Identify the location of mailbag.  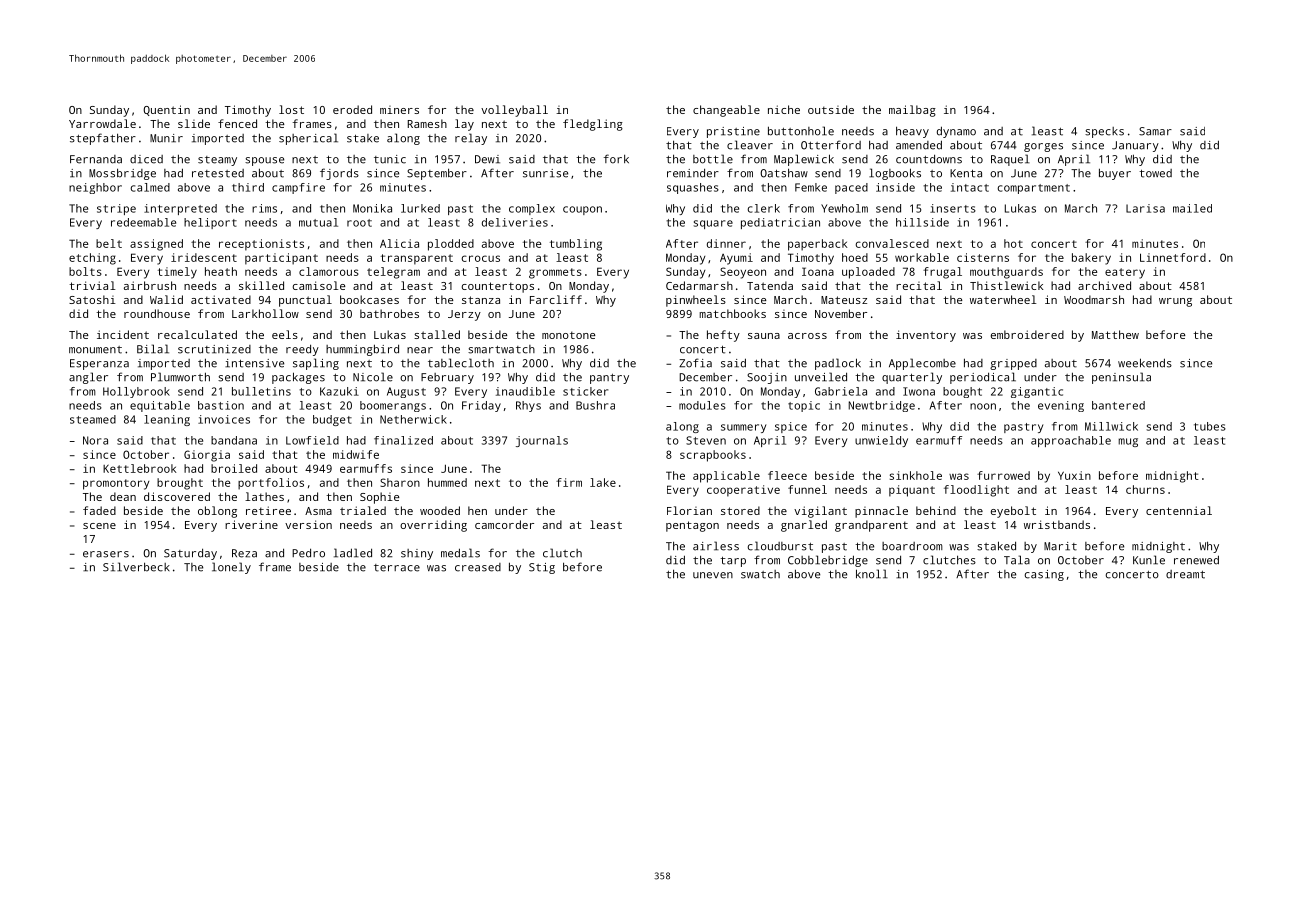
(912, 111).
